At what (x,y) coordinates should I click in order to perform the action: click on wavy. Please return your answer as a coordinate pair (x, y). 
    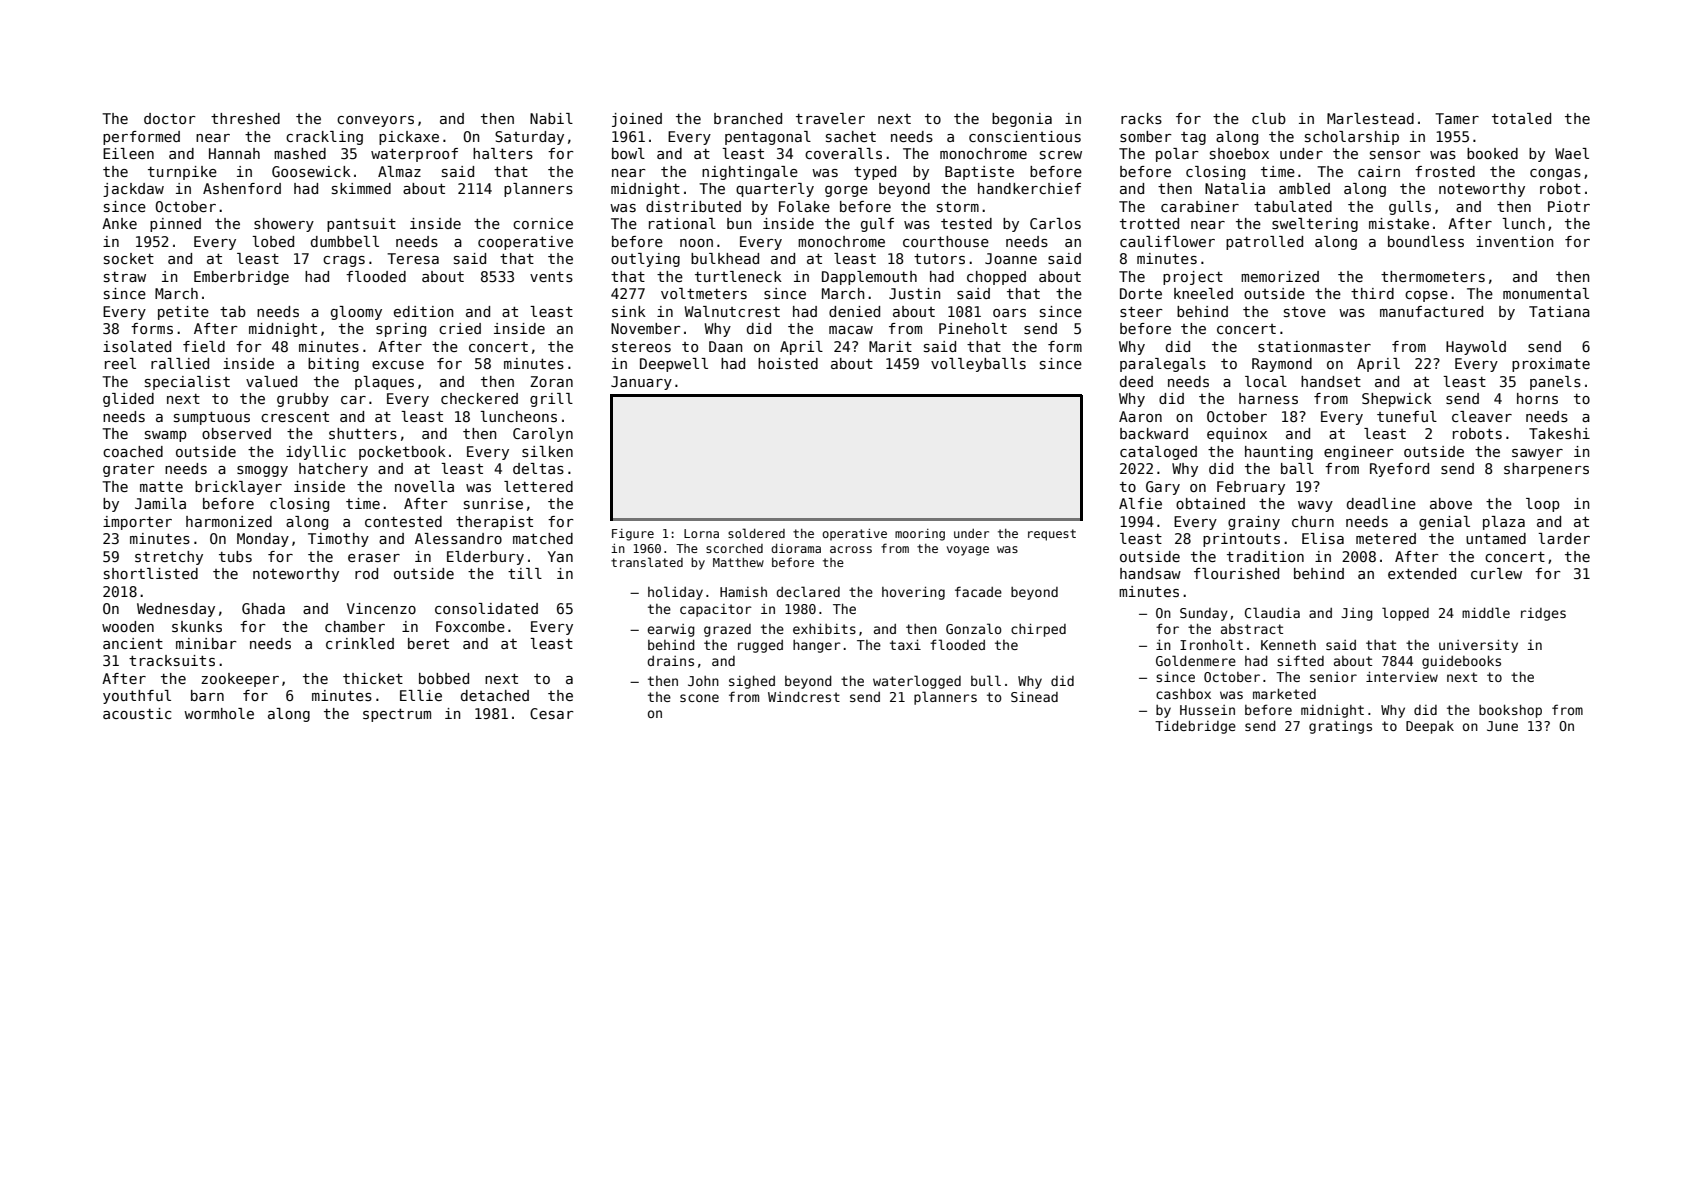
    Looking at the image, I should click on (1315, 506).
